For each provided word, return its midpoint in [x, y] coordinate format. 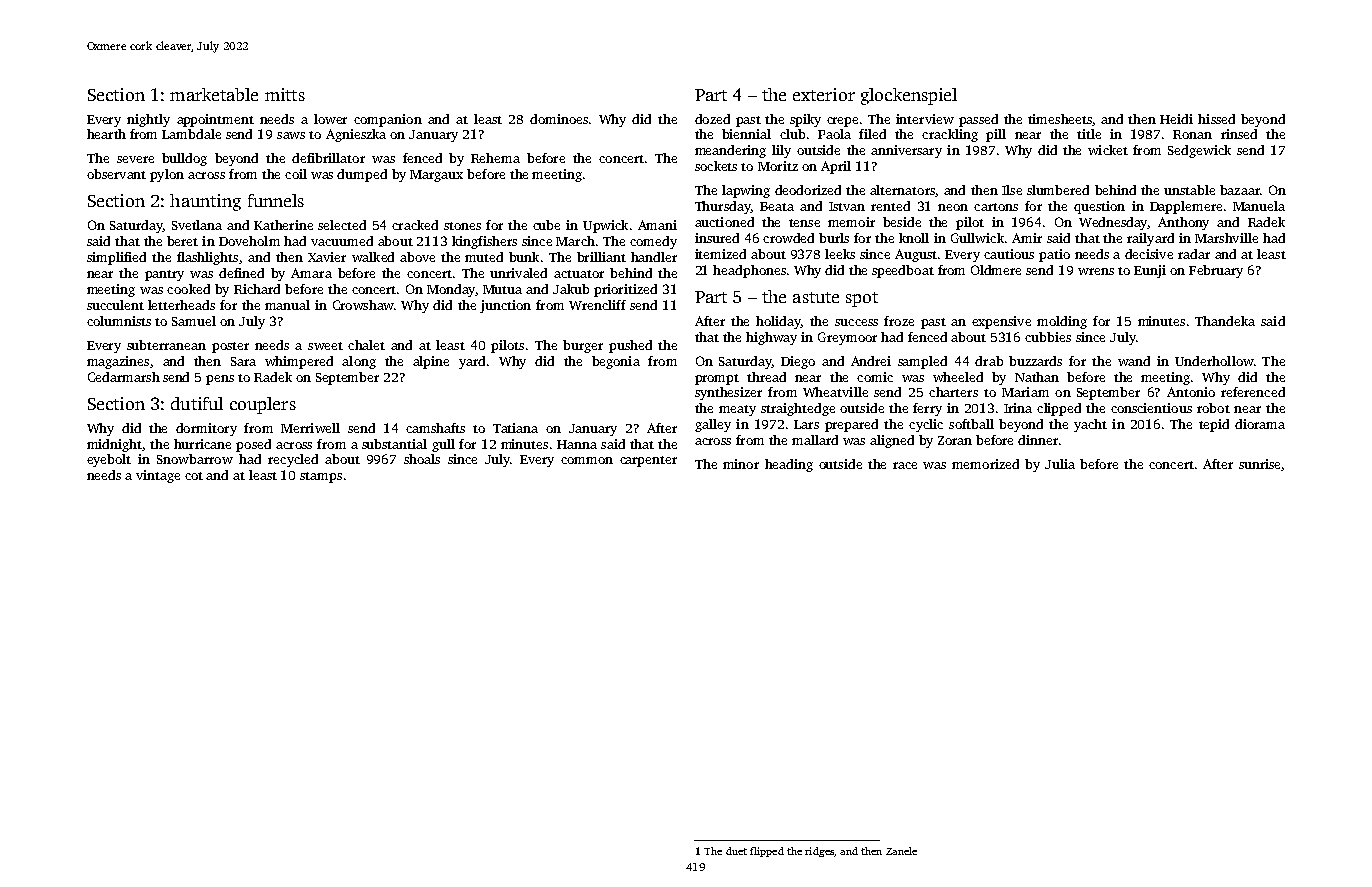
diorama [1260, 424]
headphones [749, 271]
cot [194, 476]
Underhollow [1214, 361]
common [587, 460]
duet [736, 851]
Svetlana [197, 225]
